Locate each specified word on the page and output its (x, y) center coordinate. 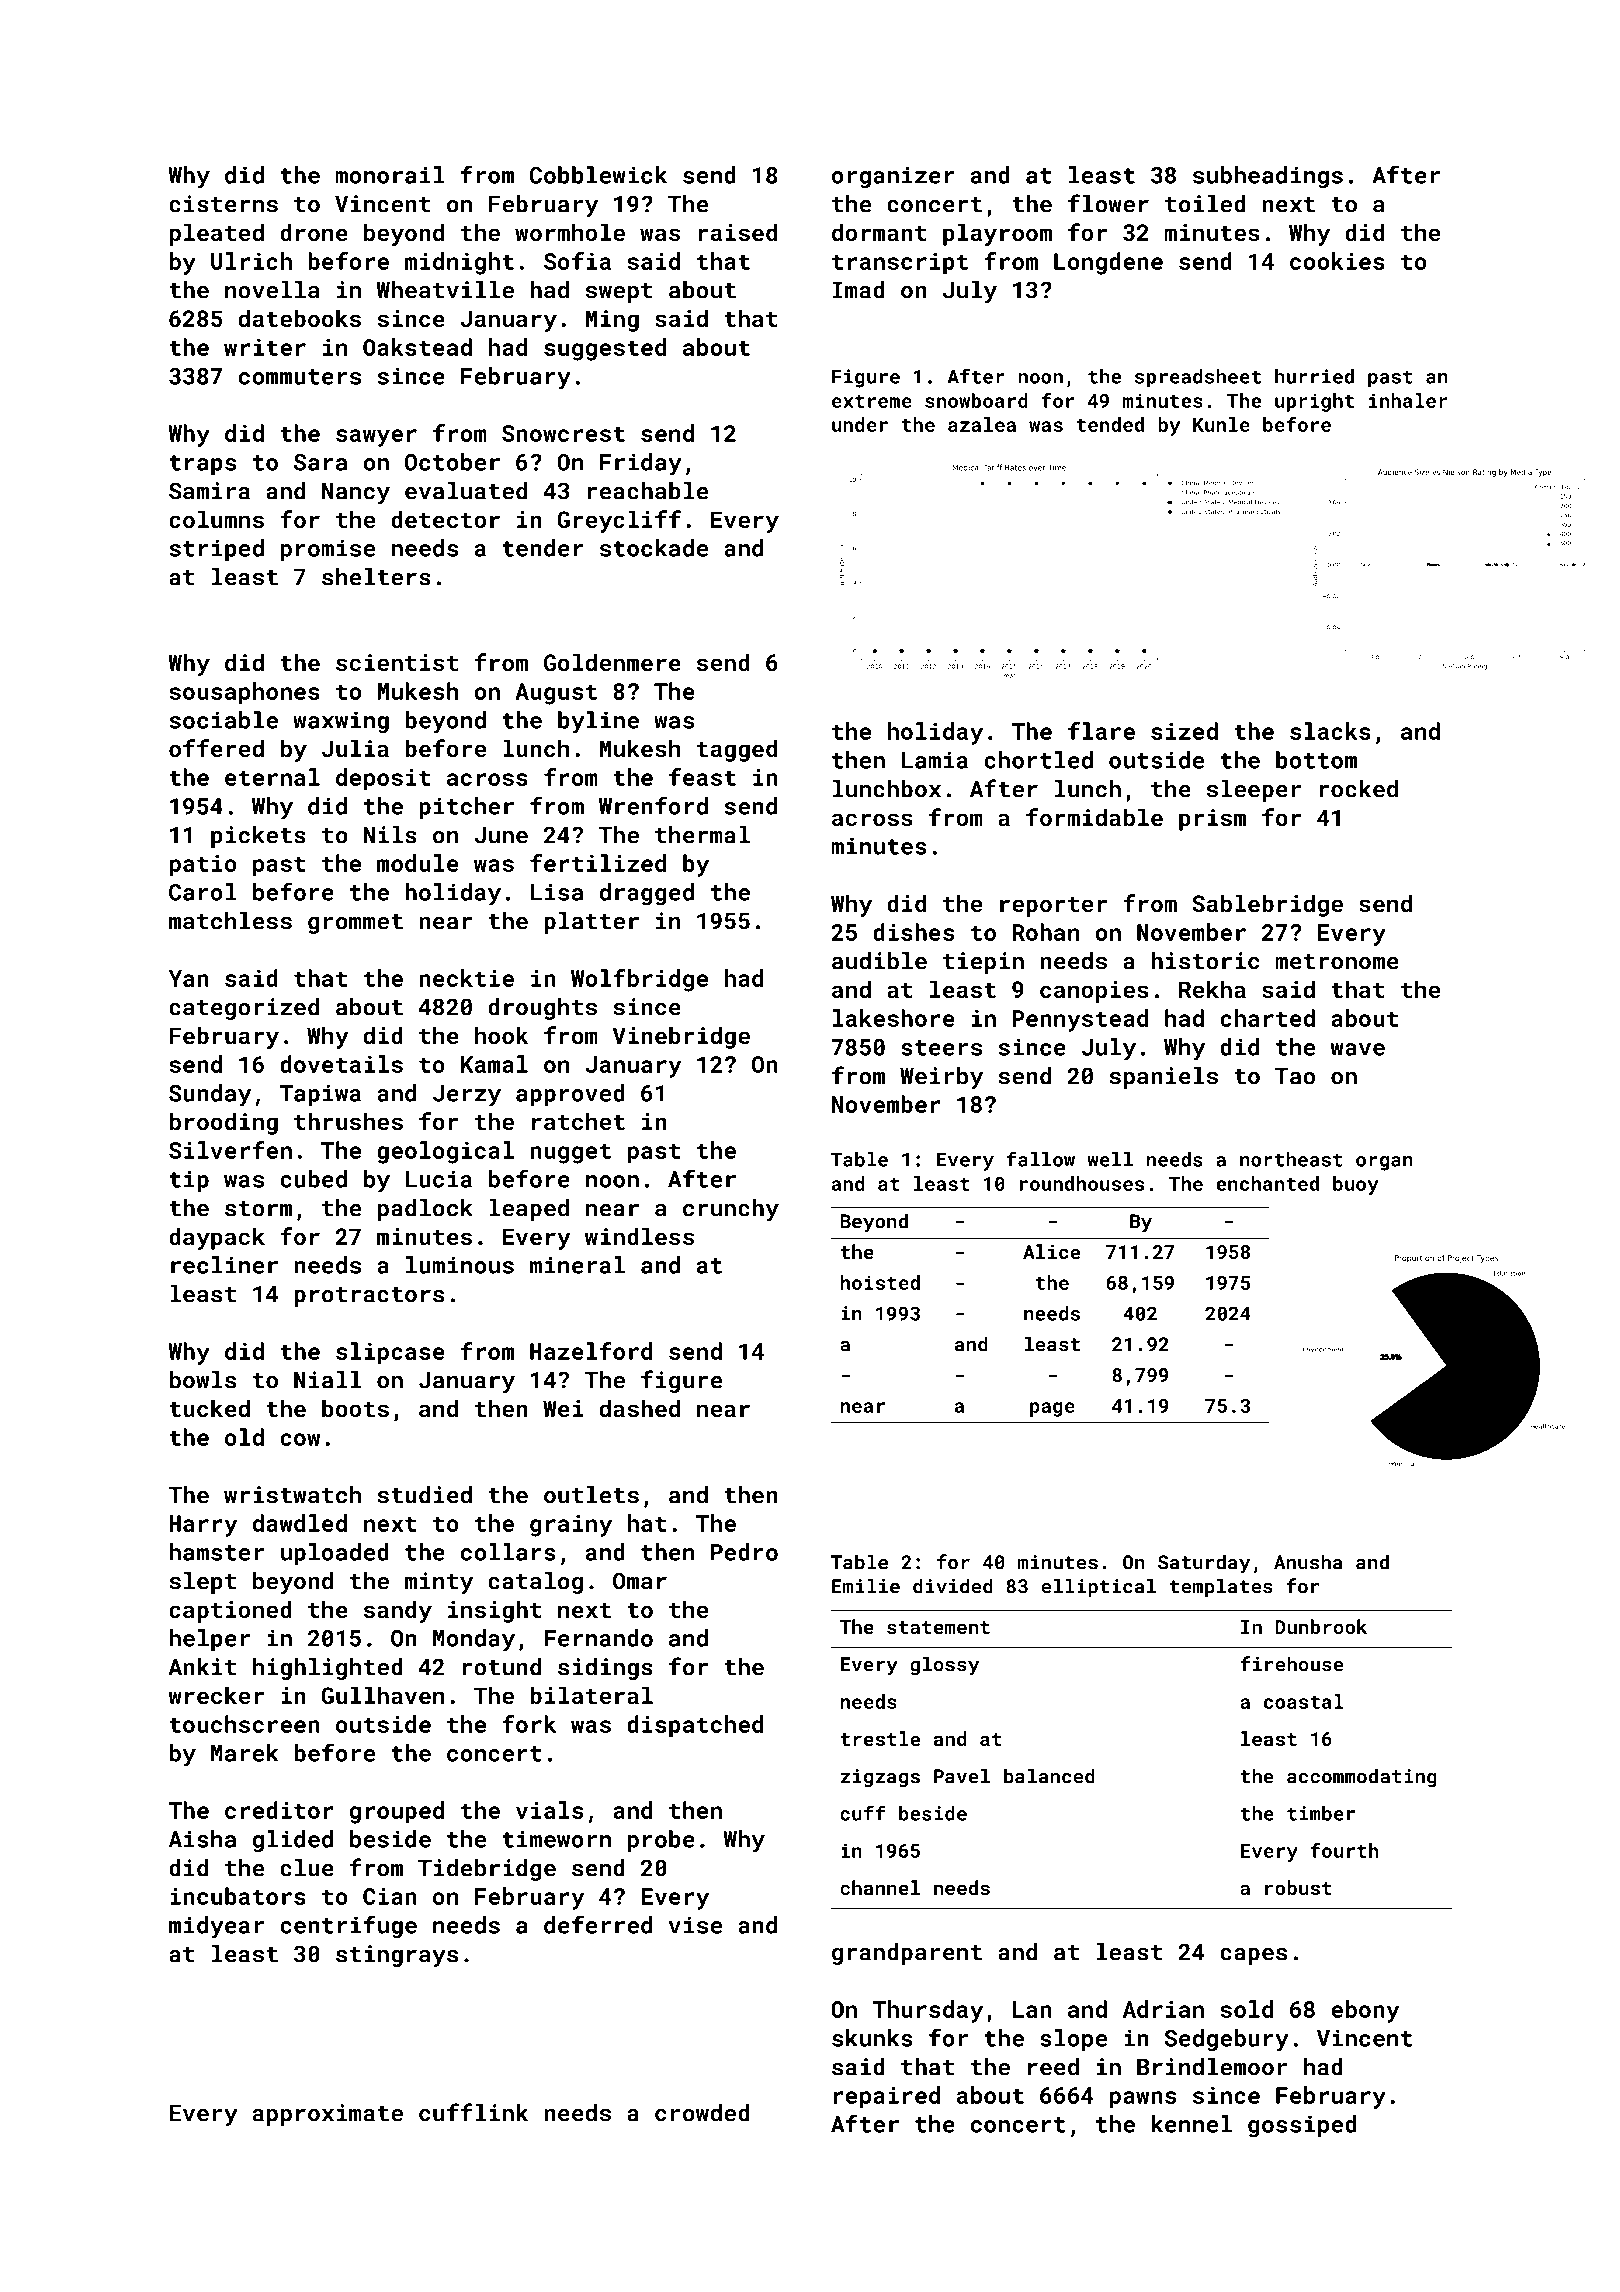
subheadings (1268, 177)
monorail (390, 175)
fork (529, 1724)
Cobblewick (598, 175)
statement (938, 1627)
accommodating (1362, 1778)
